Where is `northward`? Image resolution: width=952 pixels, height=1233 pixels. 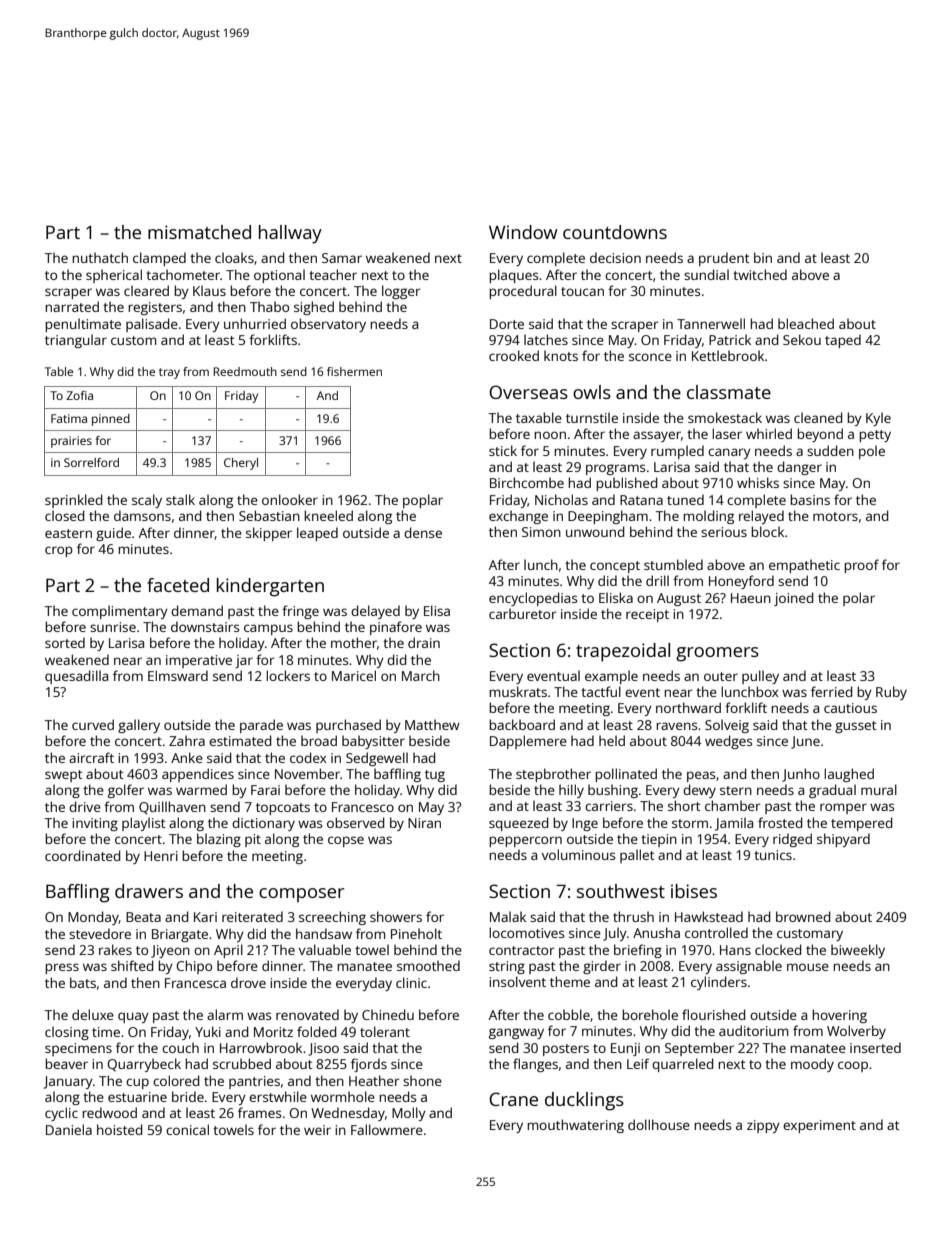
northward is located at coordinates (688, 707).
